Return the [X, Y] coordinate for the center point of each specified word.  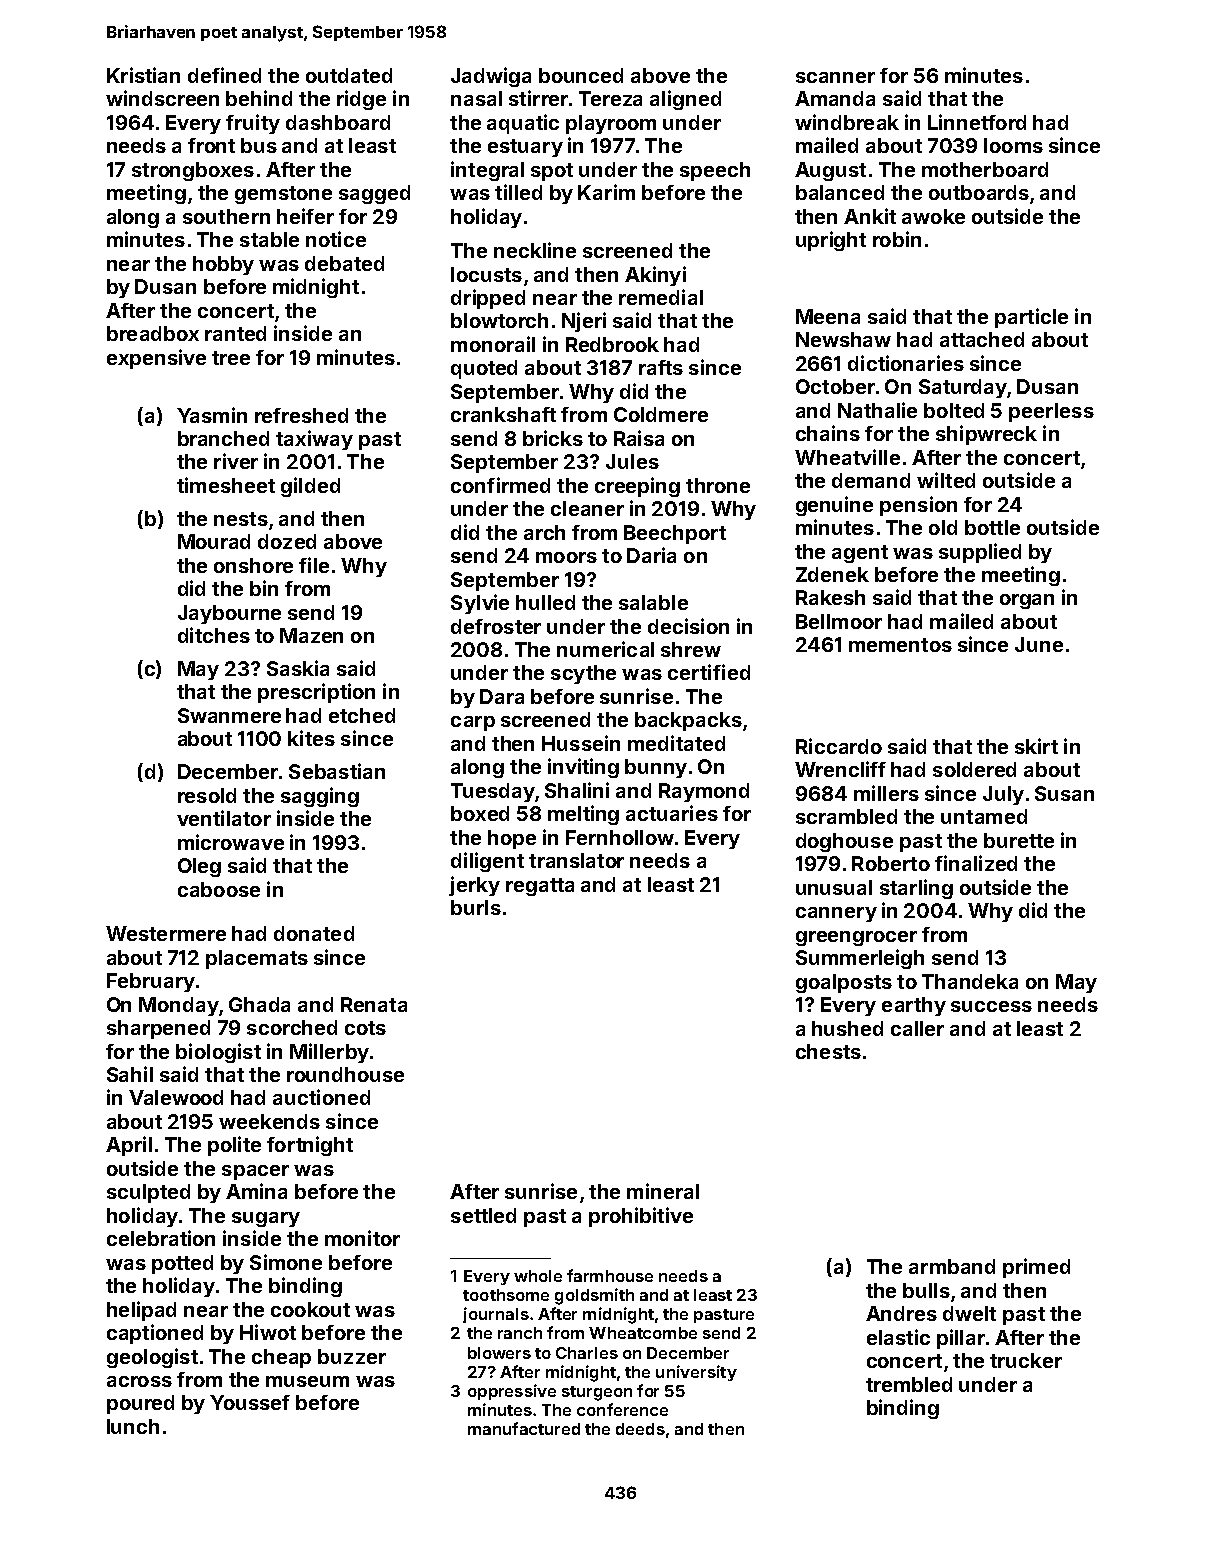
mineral [663, 1191]
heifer [305, 216]
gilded [310, 487]
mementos [900, 645]
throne [718, 485]
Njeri [584, 322]
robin [897, 239]
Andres [901, 1313]
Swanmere [229, 715]
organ [1027, 601]
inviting [583, 768]
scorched [292, 1027]
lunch [133, 1426]
